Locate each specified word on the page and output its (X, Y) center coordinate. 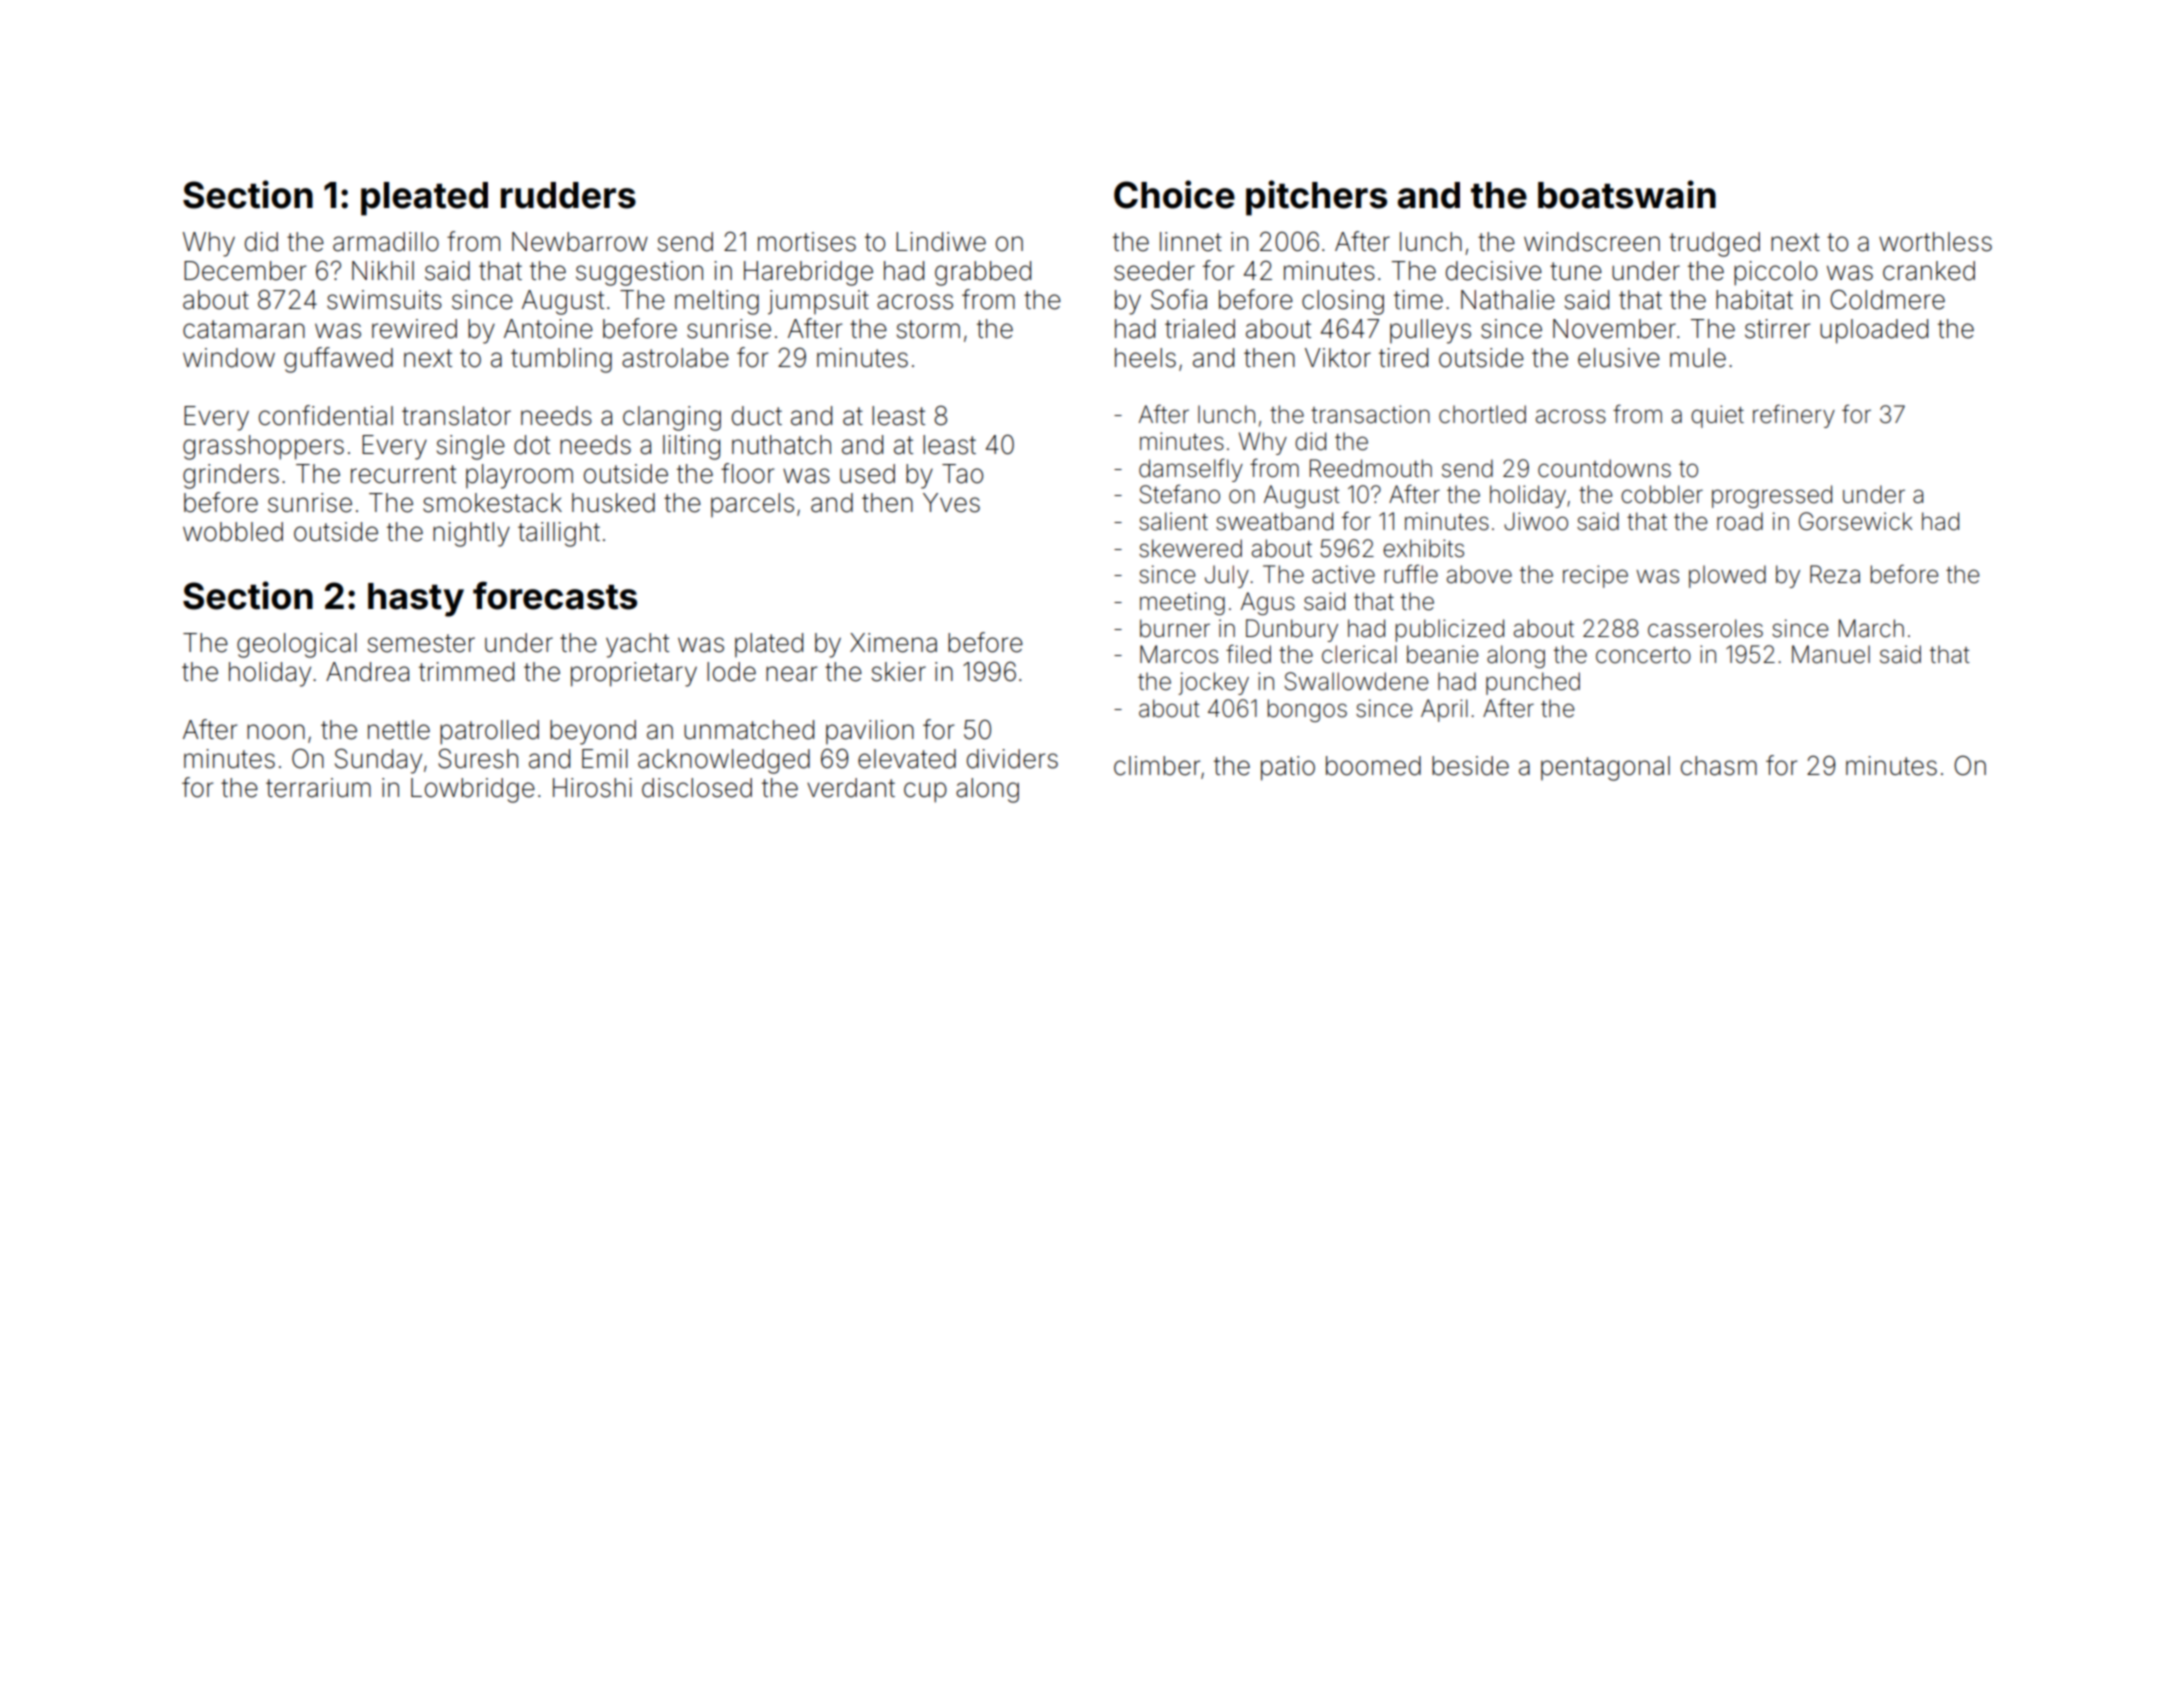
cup (925, 792)
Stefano (1179, 494)
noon (276, 732)
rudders (568, 195)
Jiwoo (1536, 521)
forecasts (555, 595)
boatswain (1627, 194)
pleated (424, 199)
